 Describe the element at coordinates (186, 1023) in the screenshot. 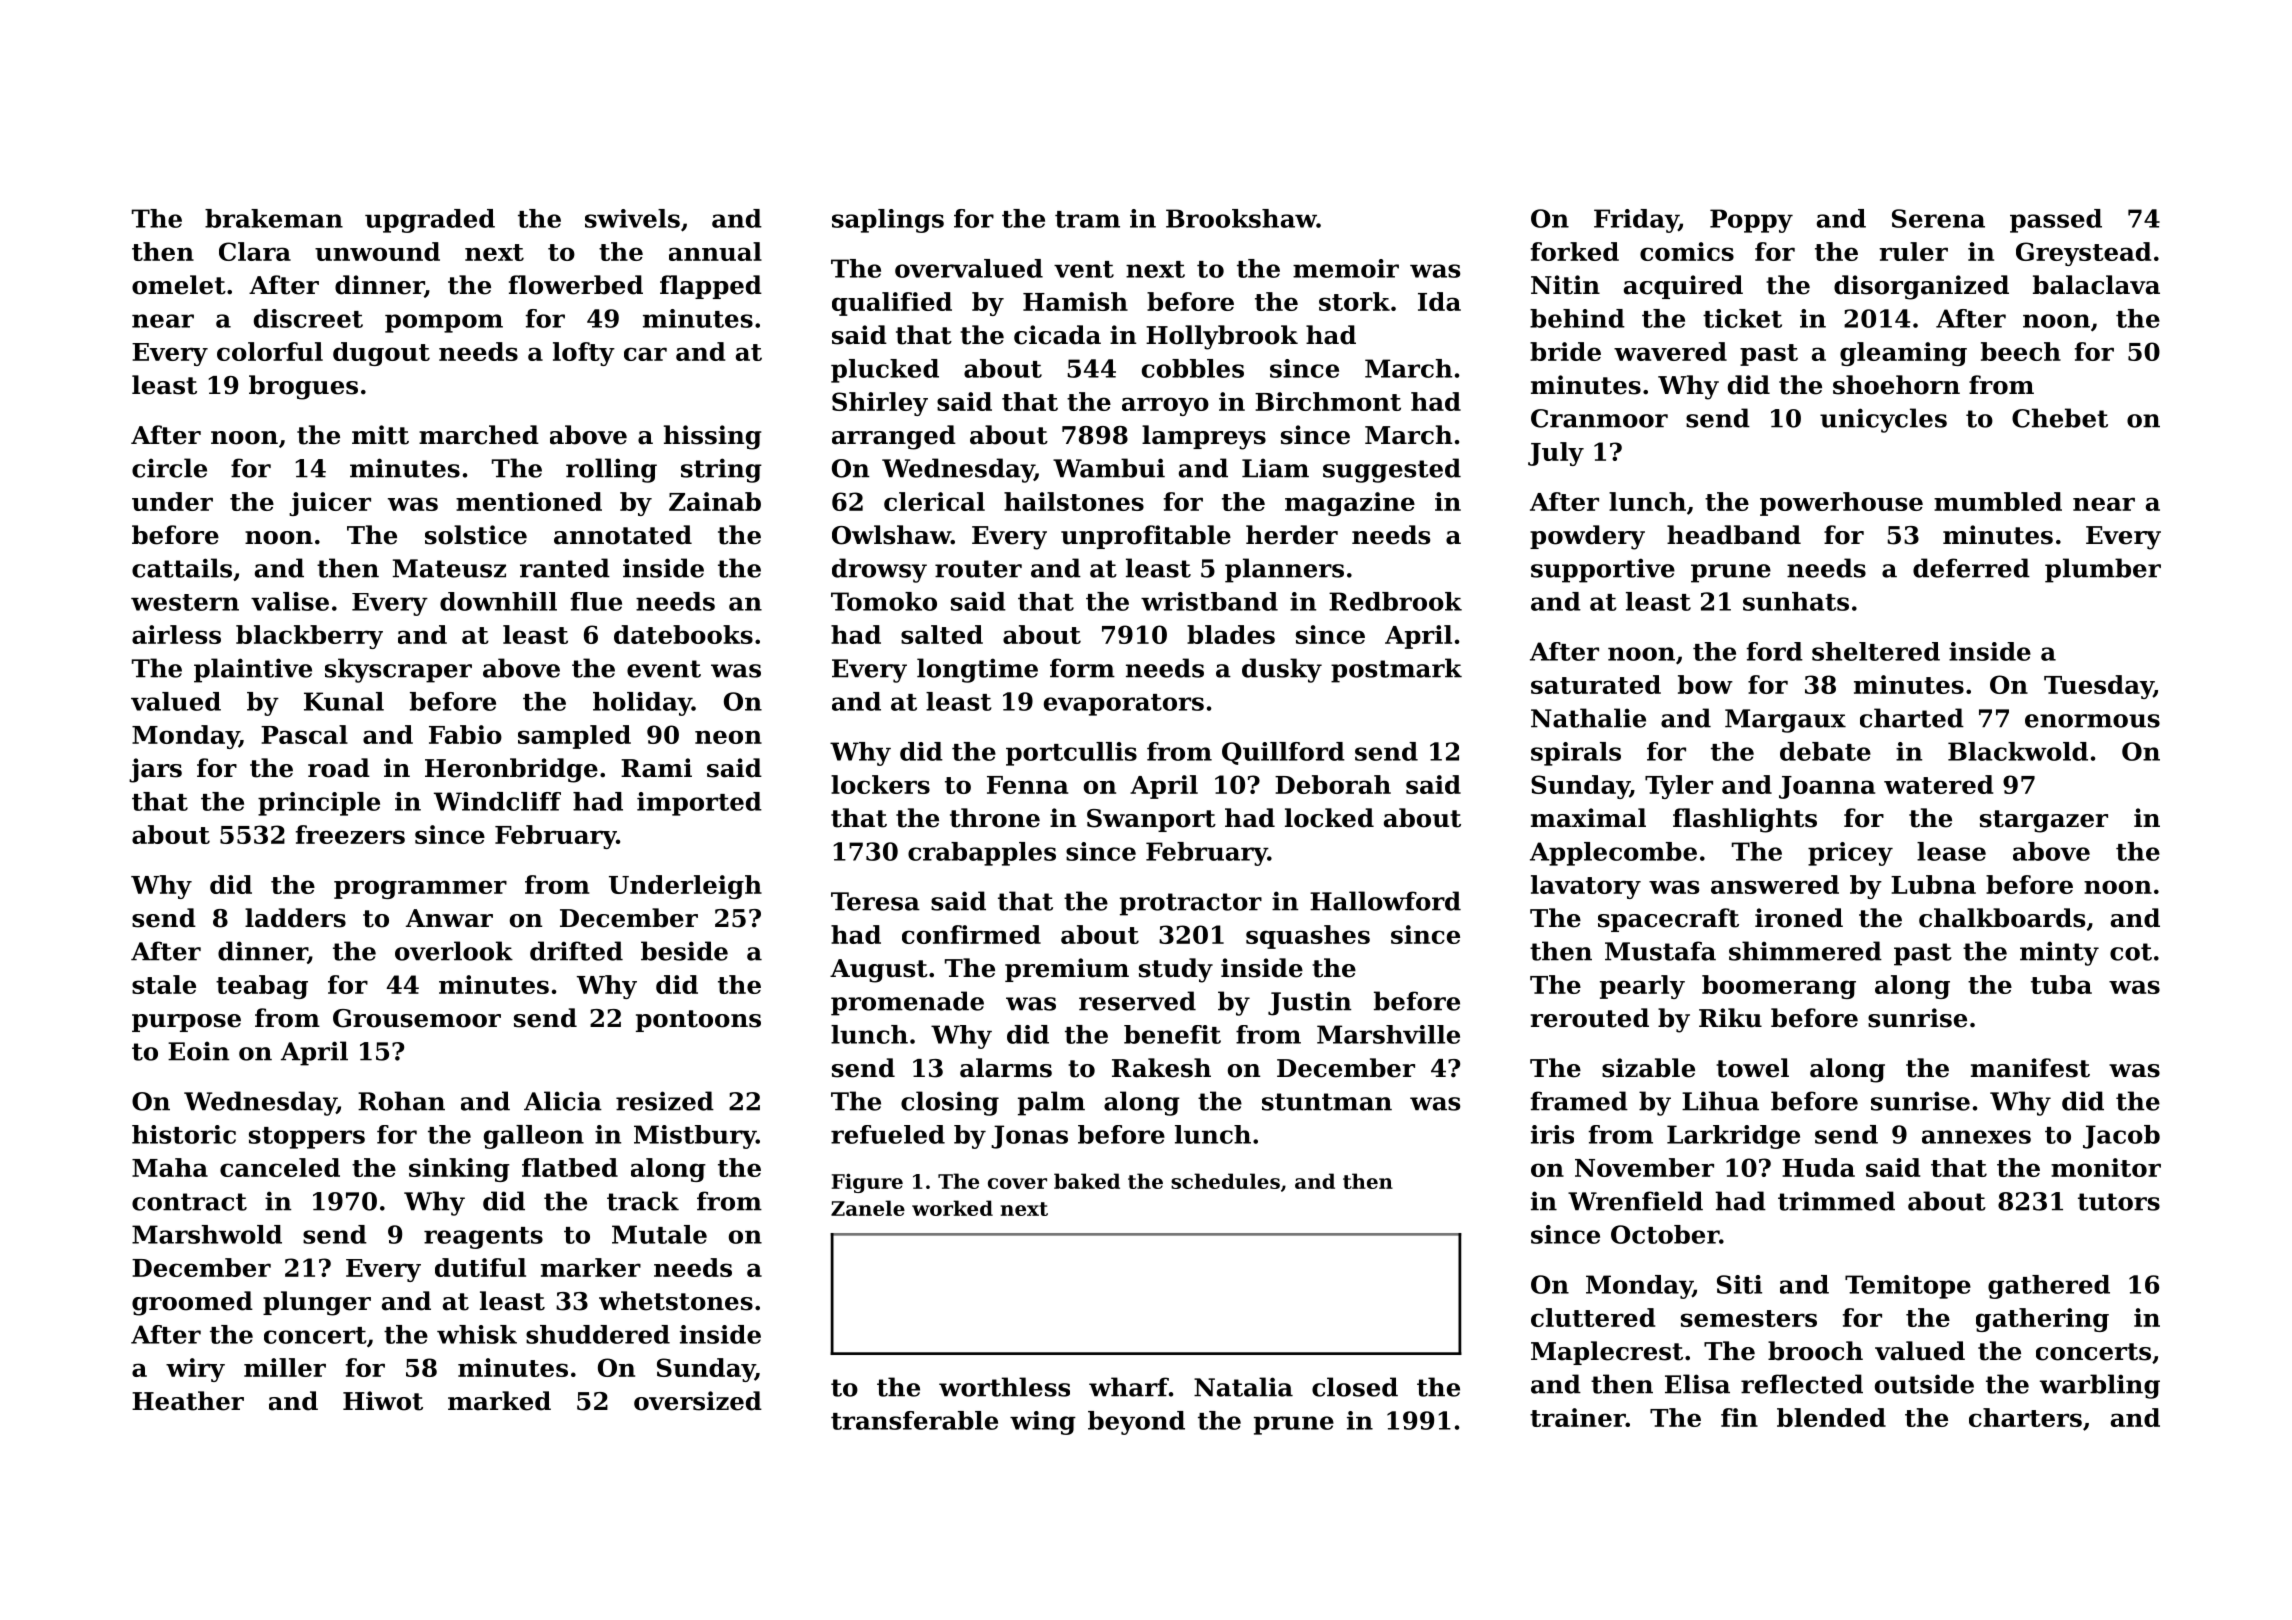

I see `purpose` at that location.
